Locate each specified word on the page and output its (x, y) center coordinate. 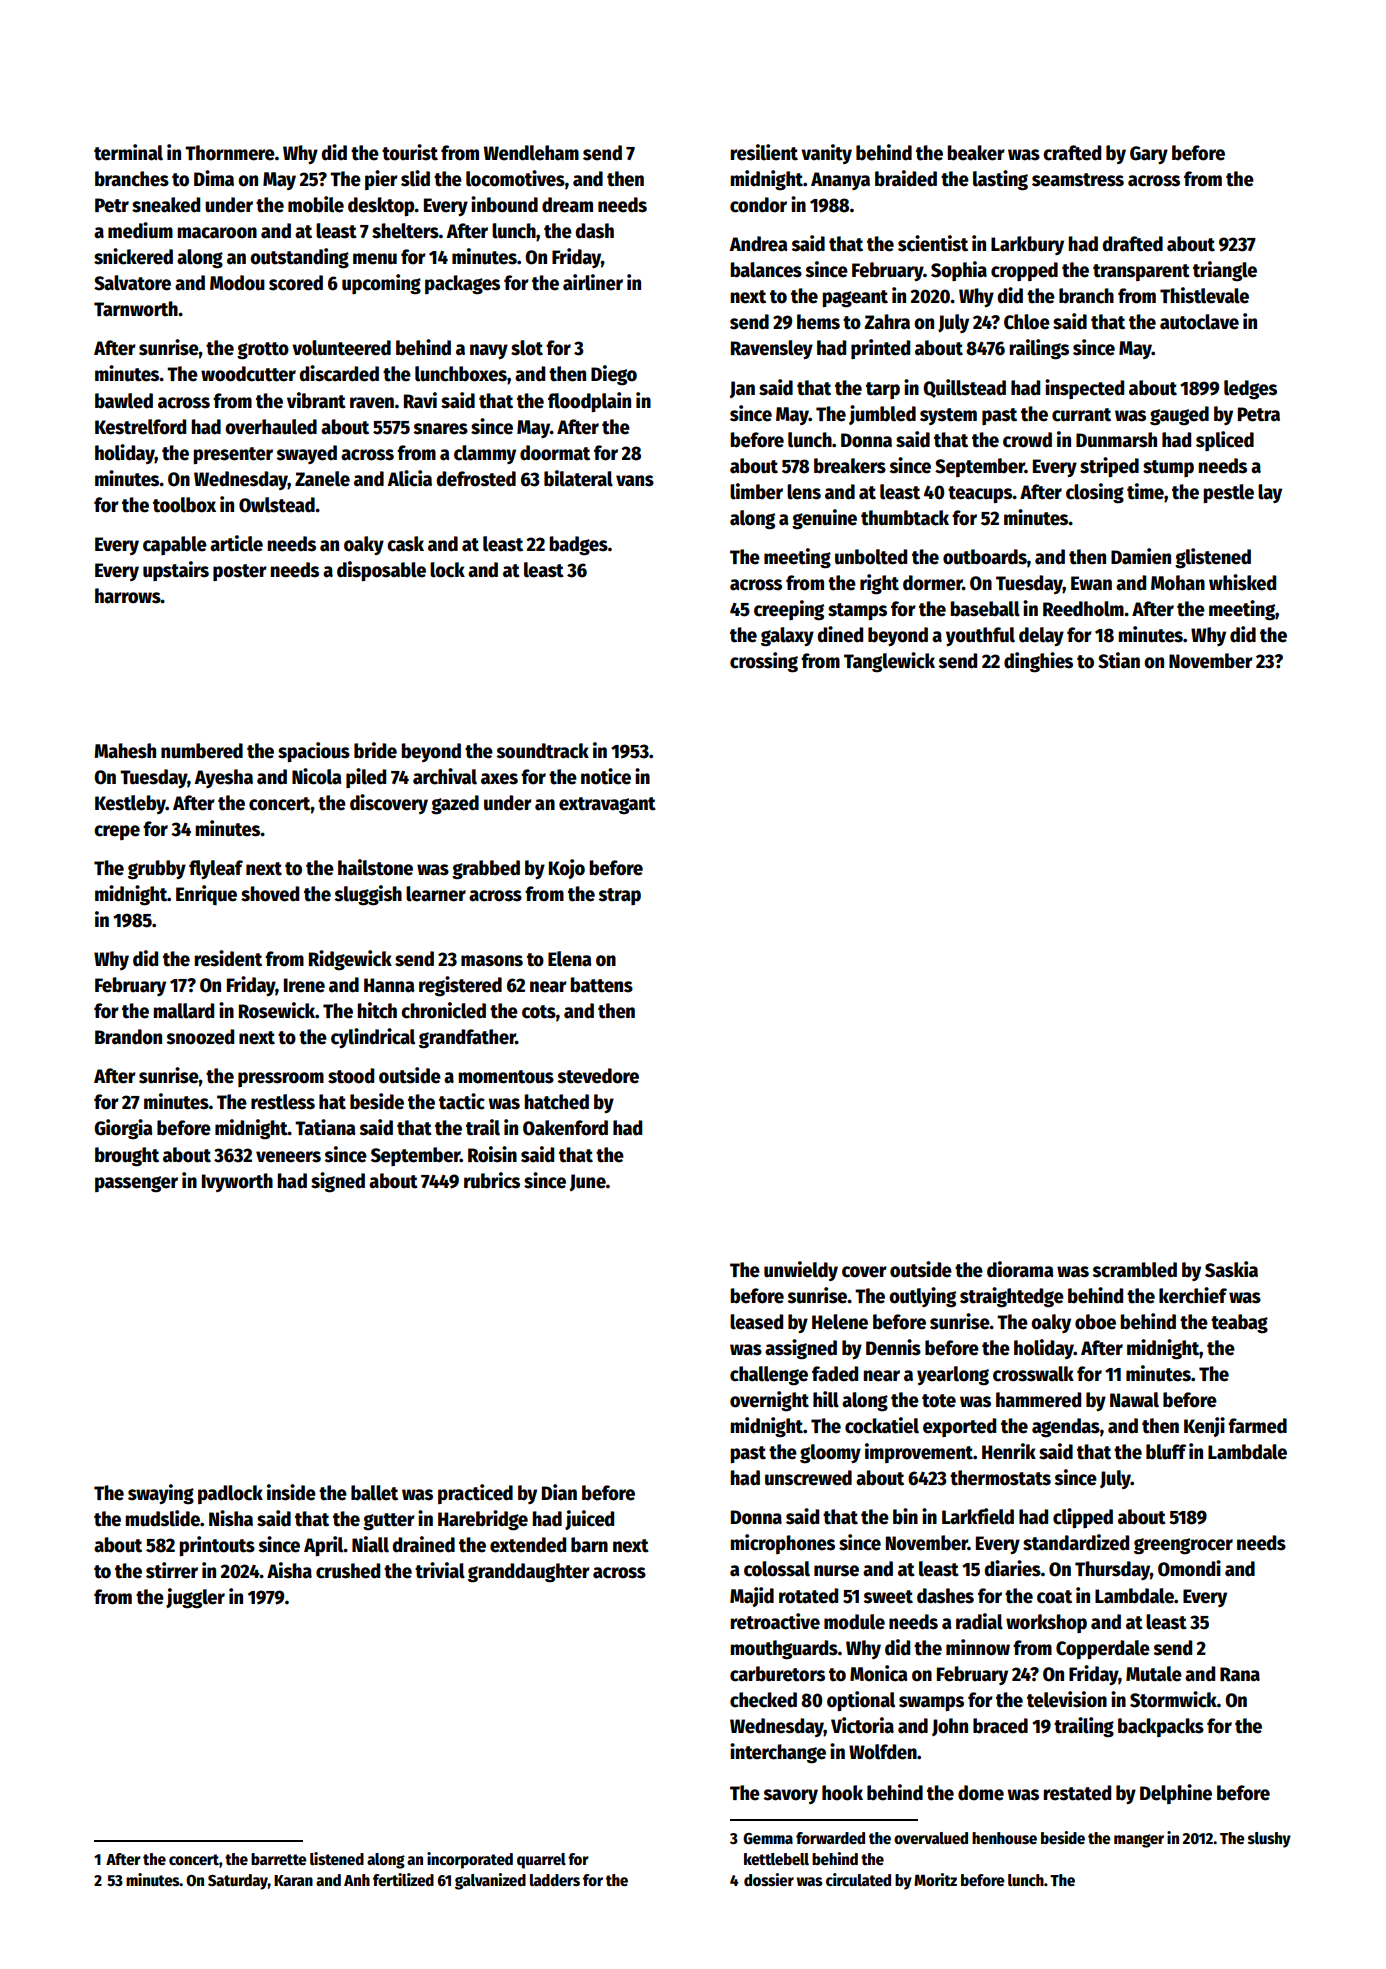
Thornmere (230, 153)
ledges (1250, 390)
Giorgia (123, 1129)
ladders (555, 1880)
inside (291, 1492)
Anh (357, 1880)
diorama (1020, 1269)
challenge (769, 1376)
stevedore (598, 1076)
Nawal (1134, 1400)
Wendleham (531, 153)
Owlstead (277, 505)
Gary (1149, 155)
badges (578, 546)
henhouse (1004, 1838)
